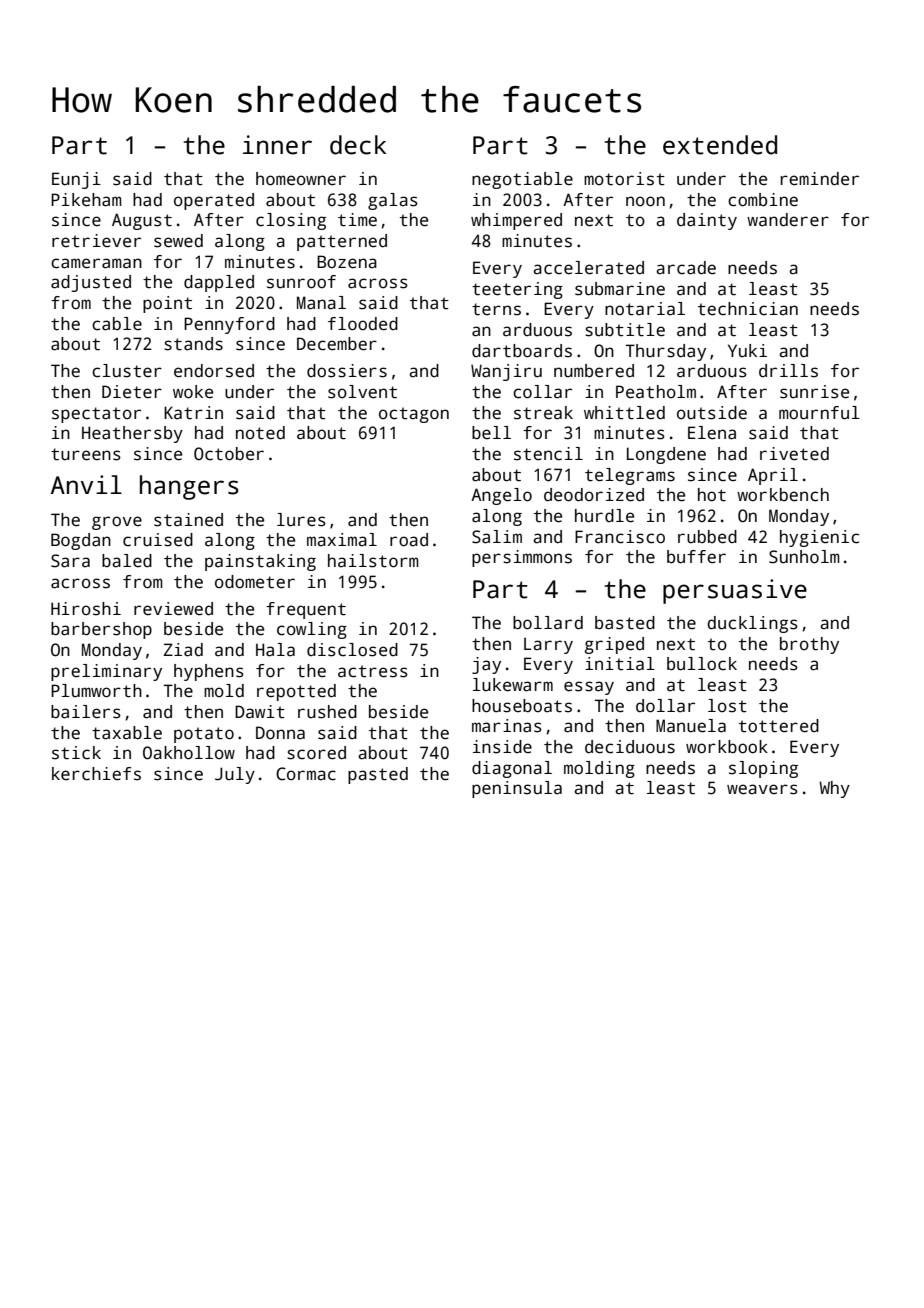 Image resolution: width=924 pixels, height=1308 pixels. What do you see at coordinates (260, 712) in the screenshot?
I see `Dawit` at bounding box center [260, 712].
